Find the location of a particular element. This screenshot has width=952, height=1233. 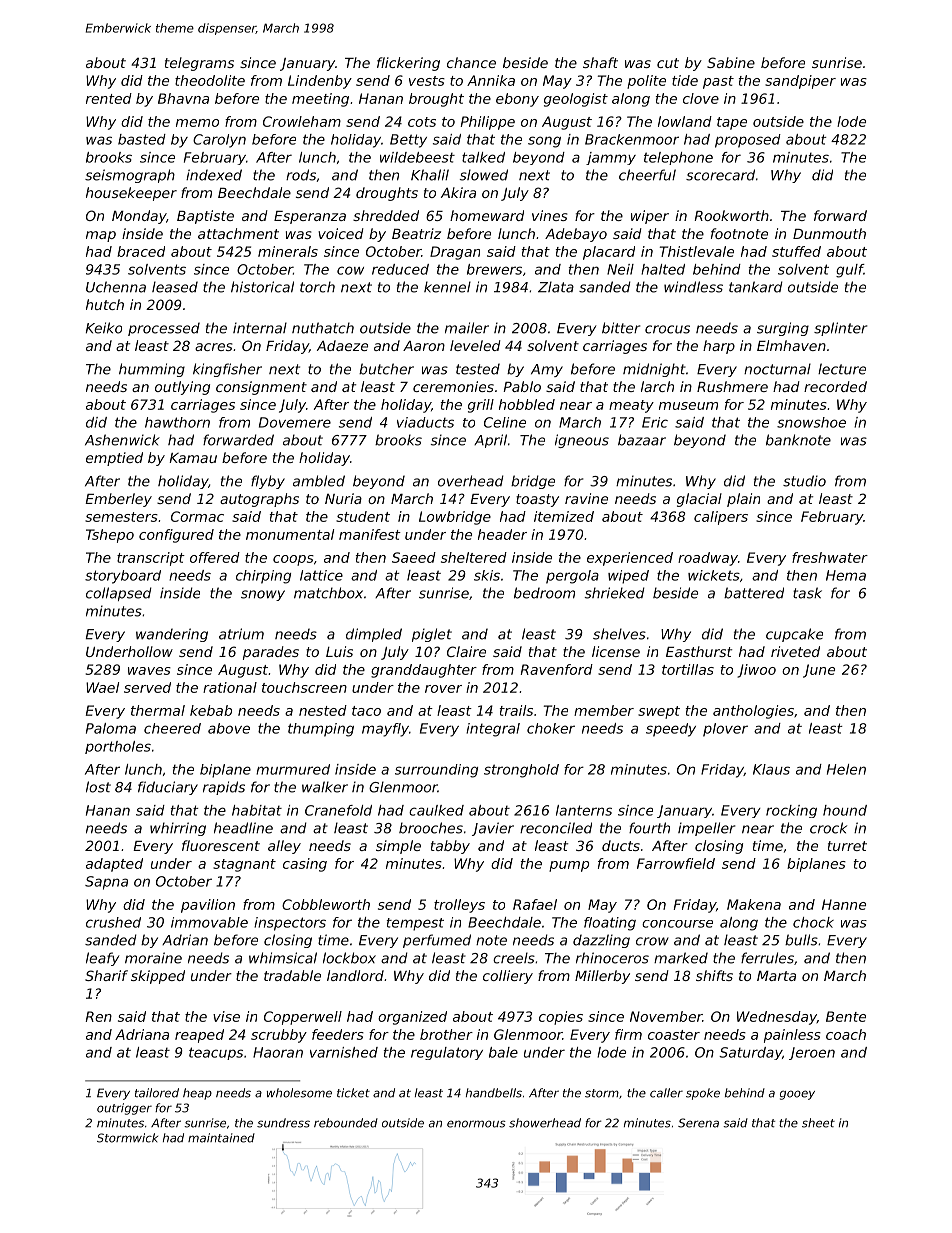

outrigger is located at coordinates (124, 1109).
